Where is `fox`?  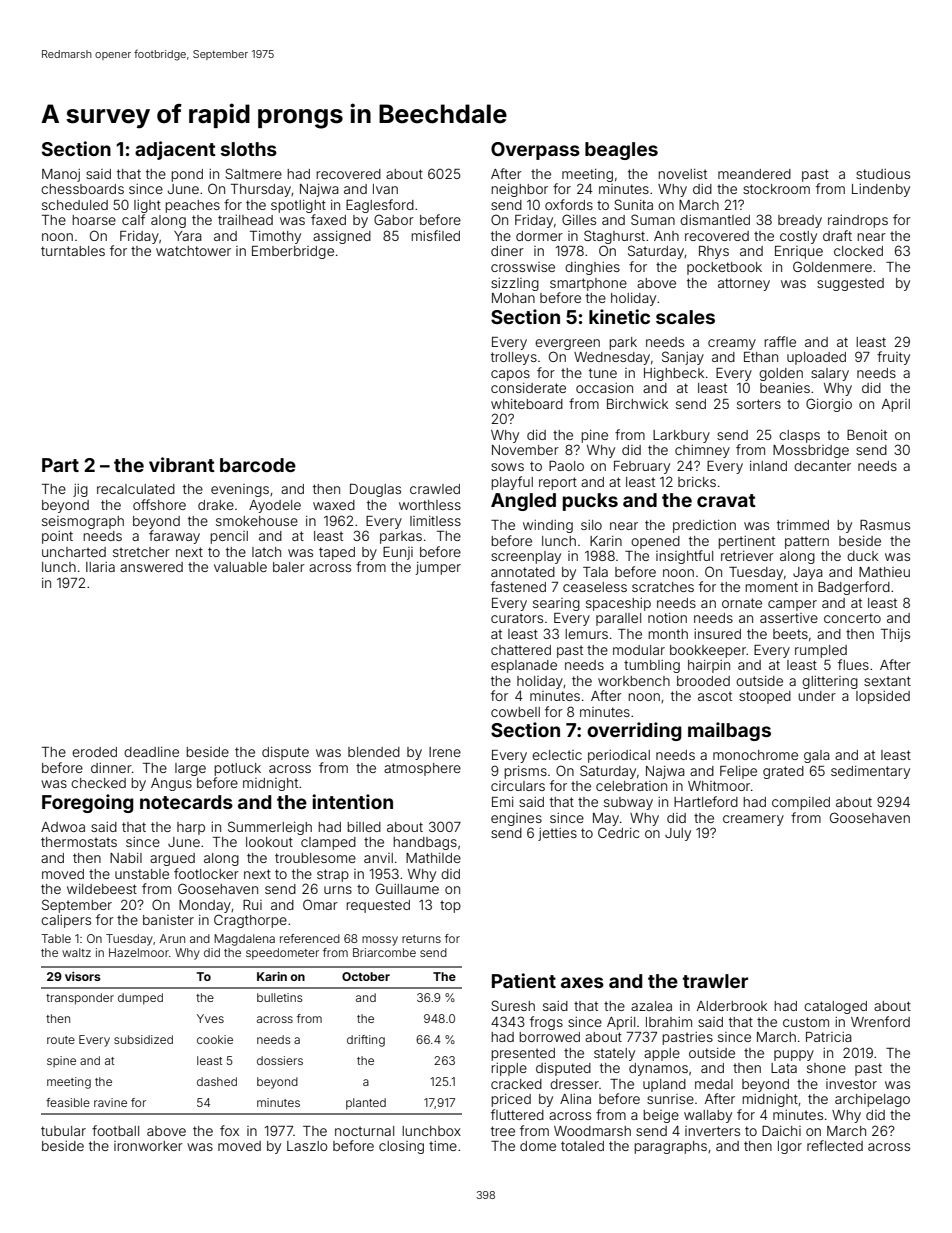
fox is located at coordinates (229, 1130).
